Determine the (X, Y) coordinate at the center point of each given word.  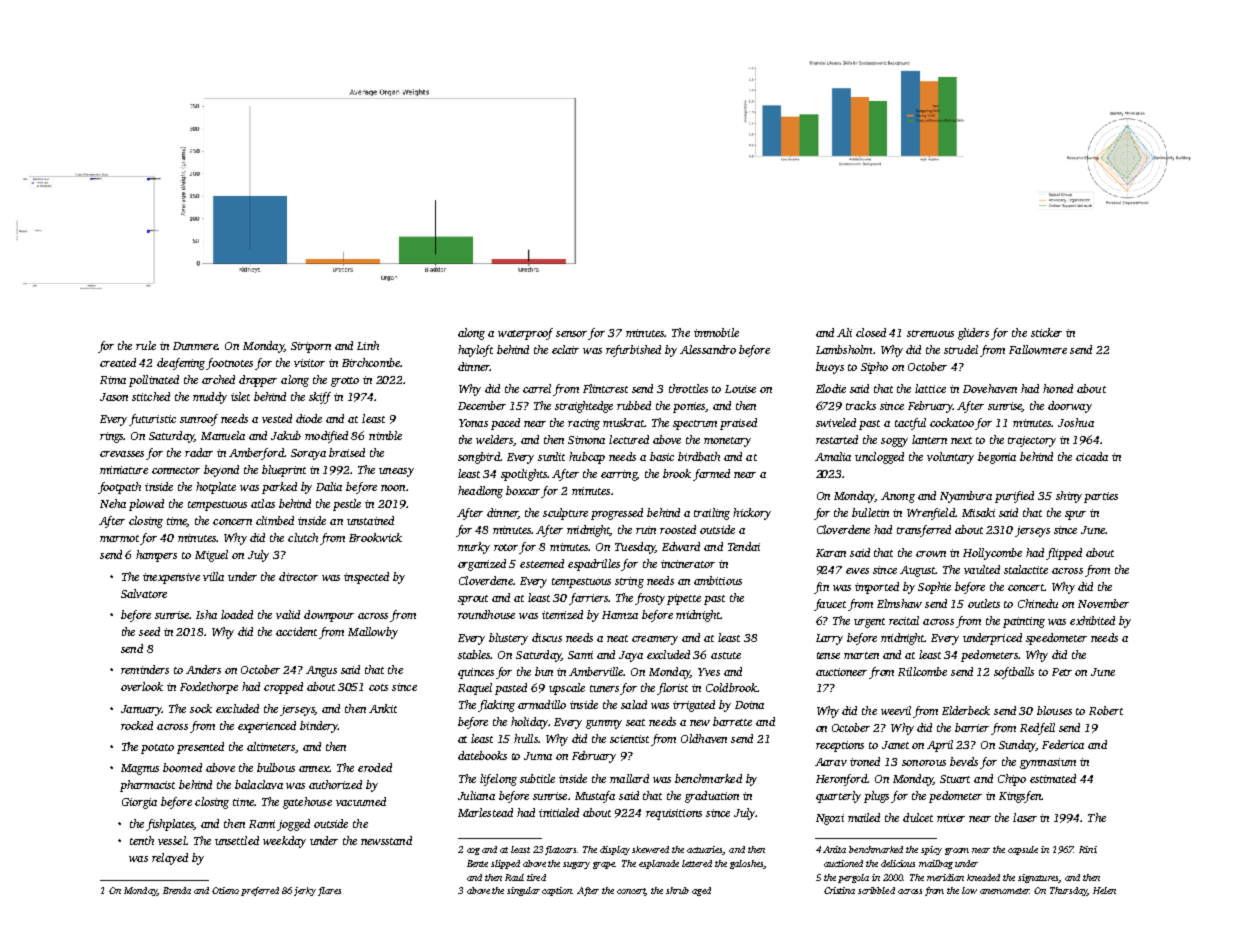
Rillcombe (922, 671)
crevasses (122, 454)
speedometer (1056, 639)
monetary (727, 442)
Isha (206, 614)
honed (1058, 388)
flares (329, 891)
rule (146, 345)
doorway (1070, 407)
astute (726, 655)
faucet (830, 605)
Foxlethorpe (209, 688)
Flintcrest (605, 388)
